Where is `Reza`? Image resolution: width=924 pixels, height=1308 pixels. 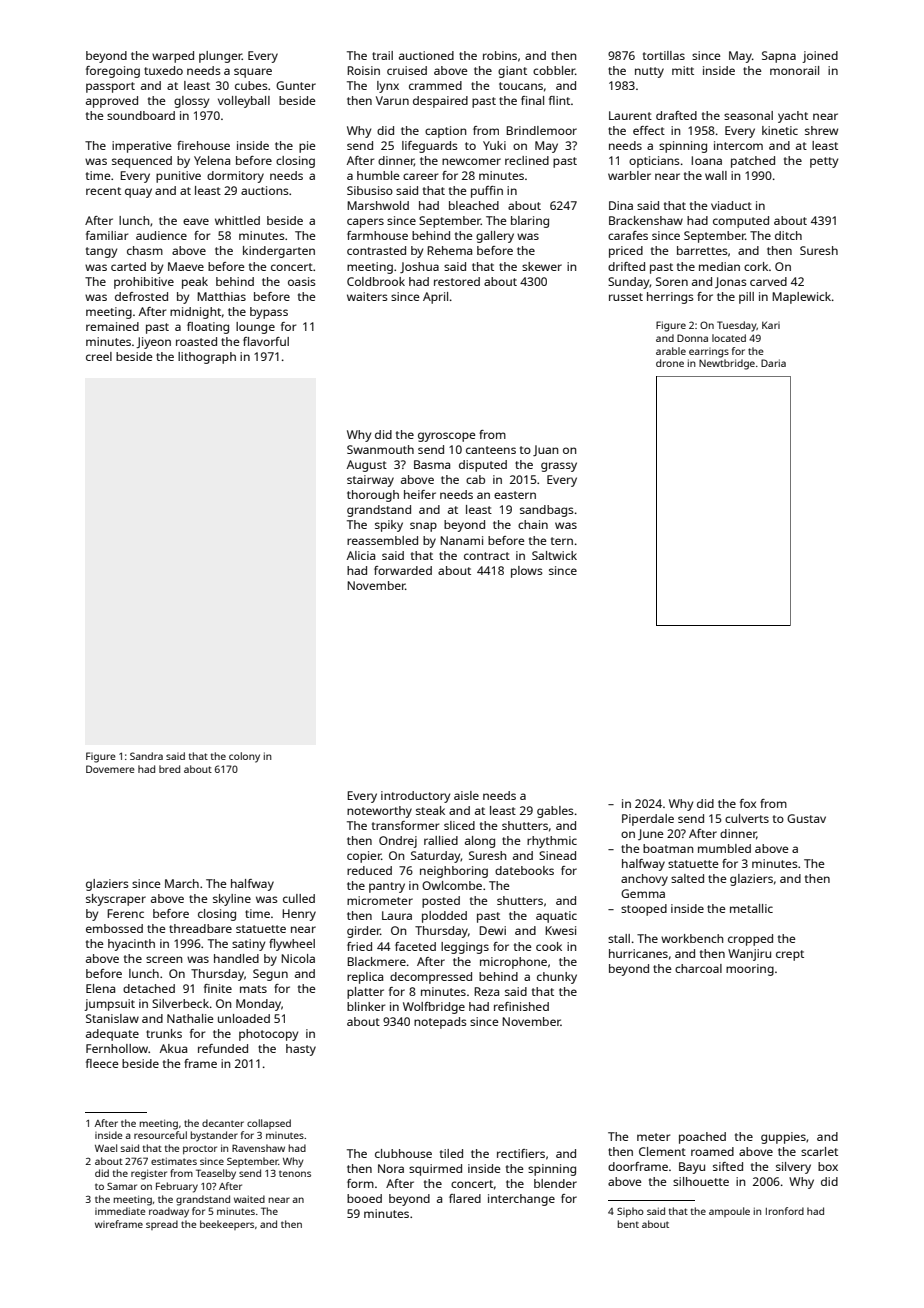 Reza is located at coordinates (486, 991).
